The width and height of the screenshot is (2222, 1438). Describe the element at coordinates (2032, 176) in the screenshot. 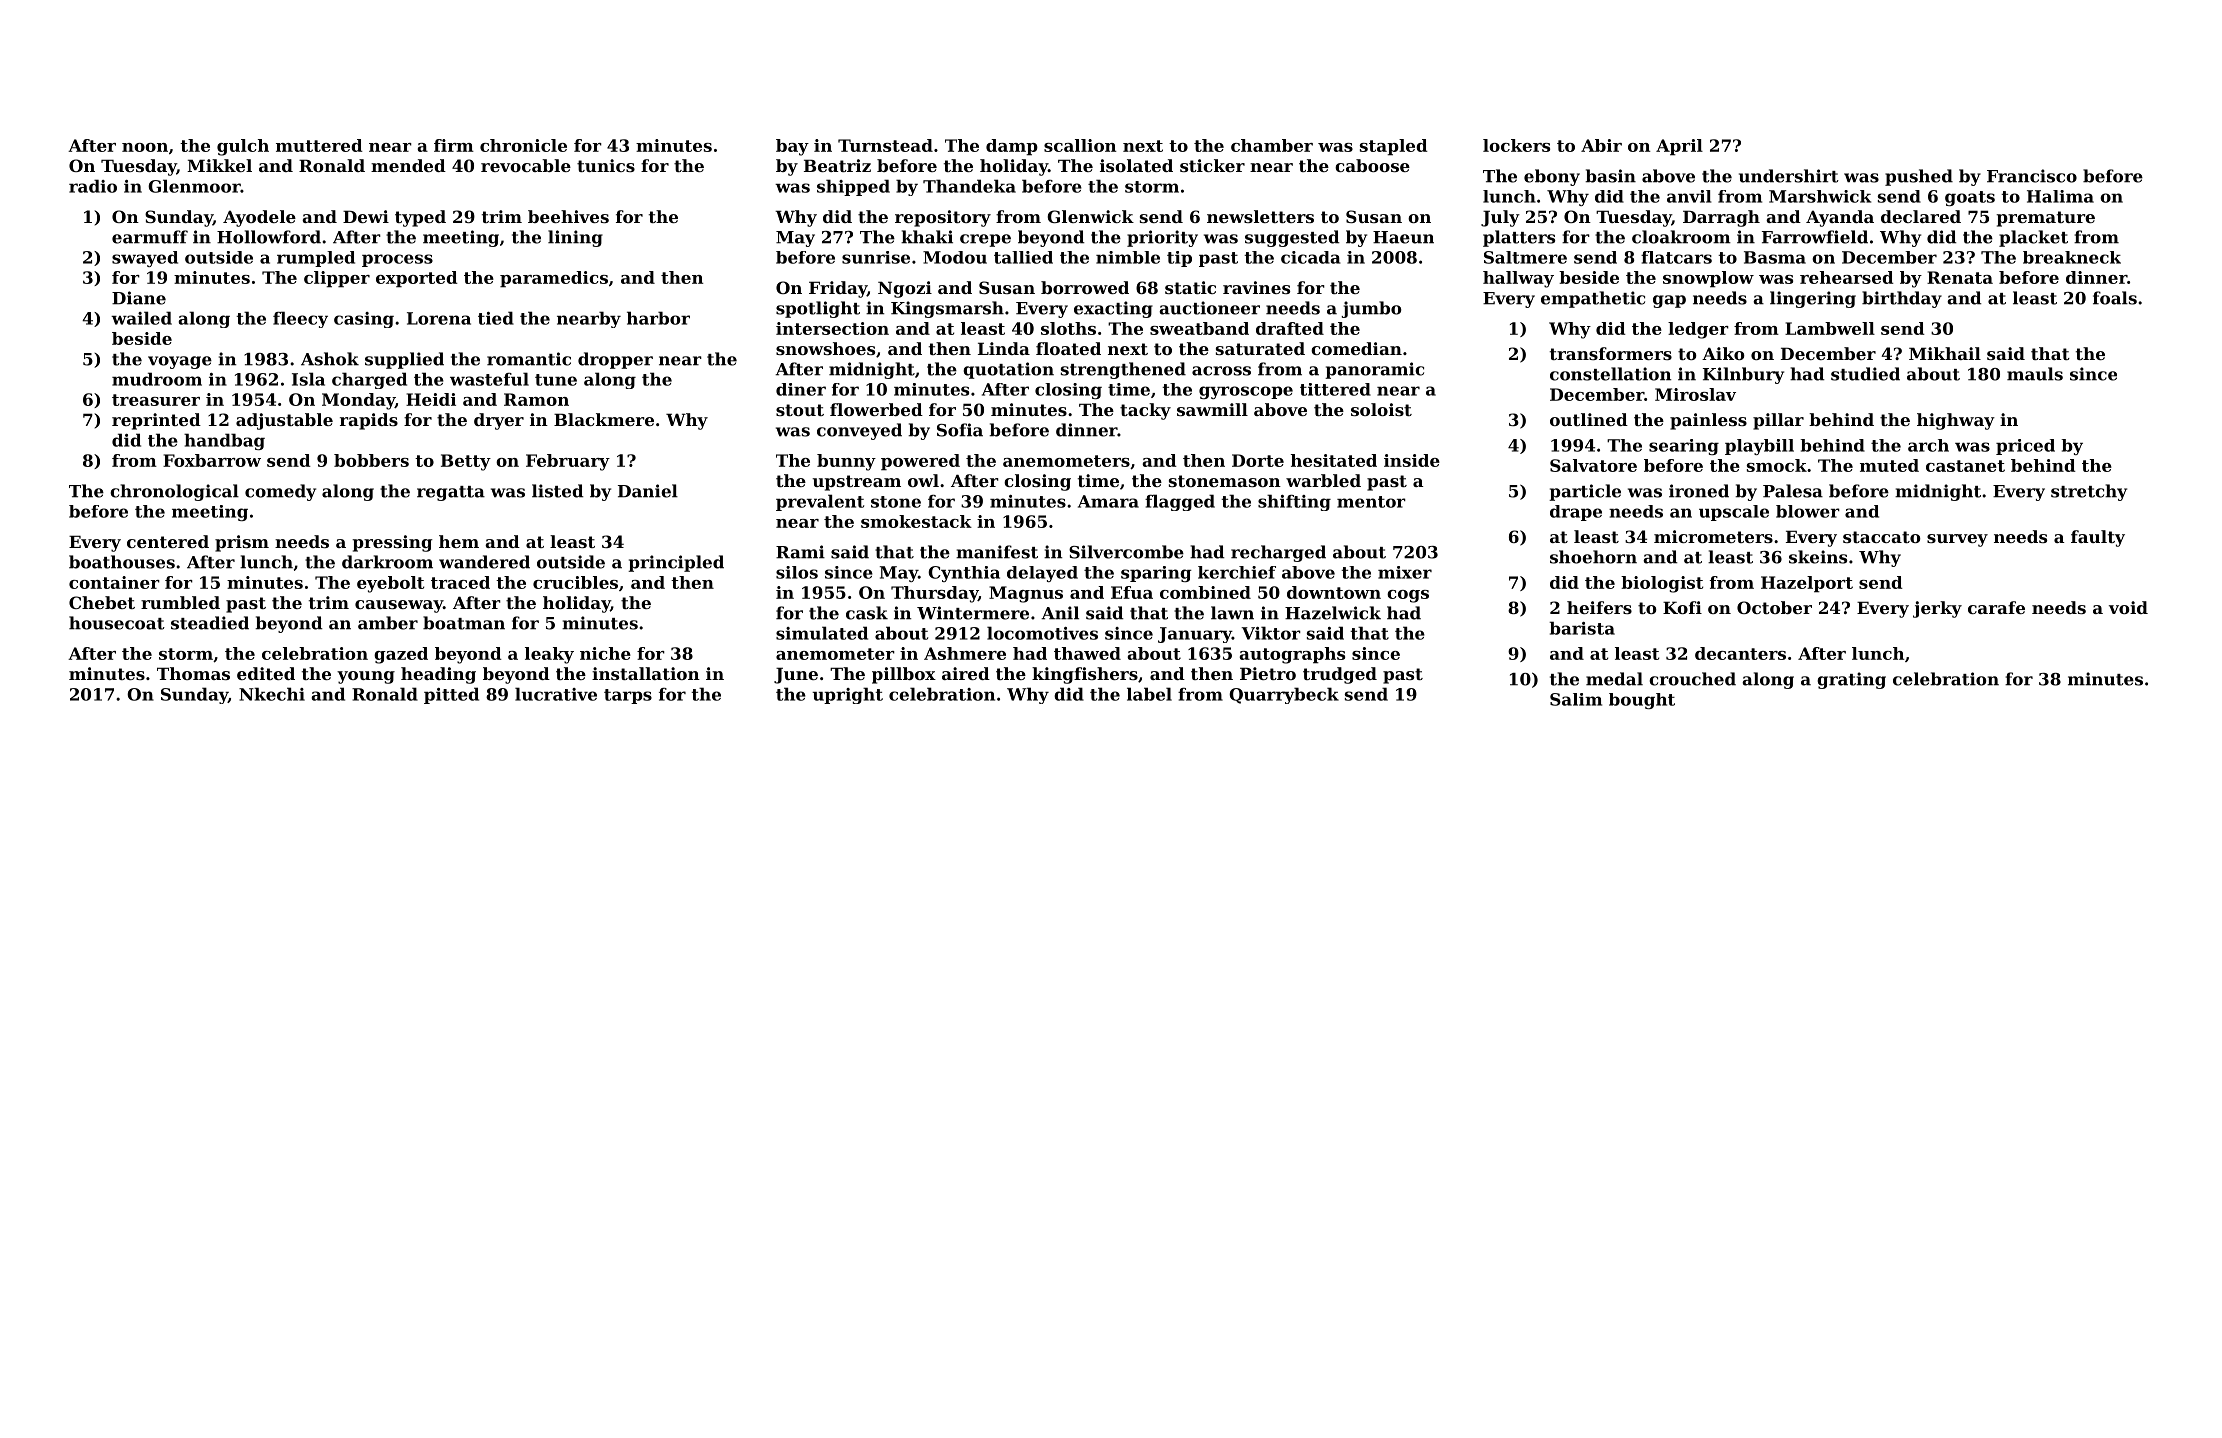

I see `Francisco` at that location.
